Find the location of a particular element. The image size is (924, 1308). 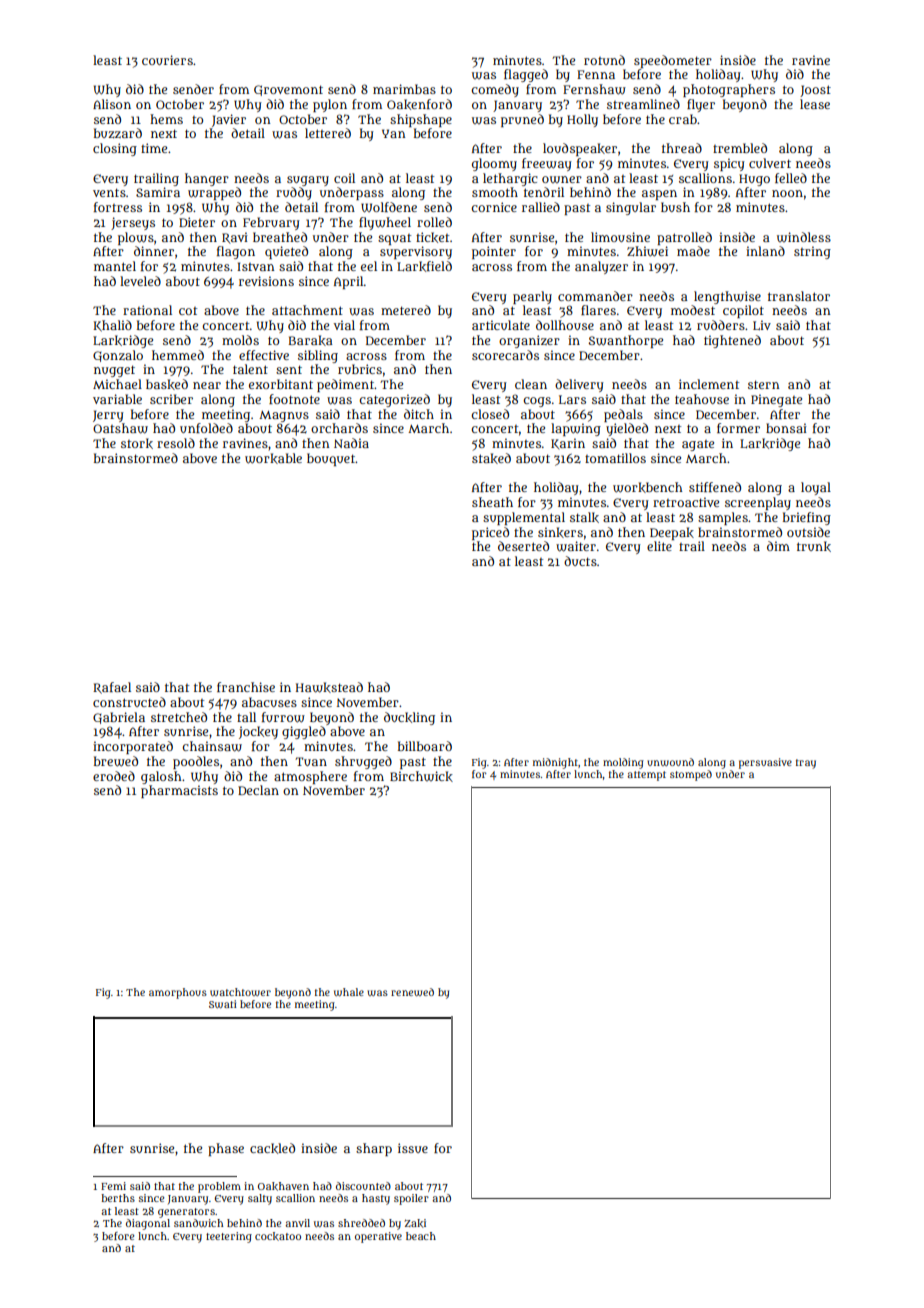

tray is located at coordinates (806, 764).
